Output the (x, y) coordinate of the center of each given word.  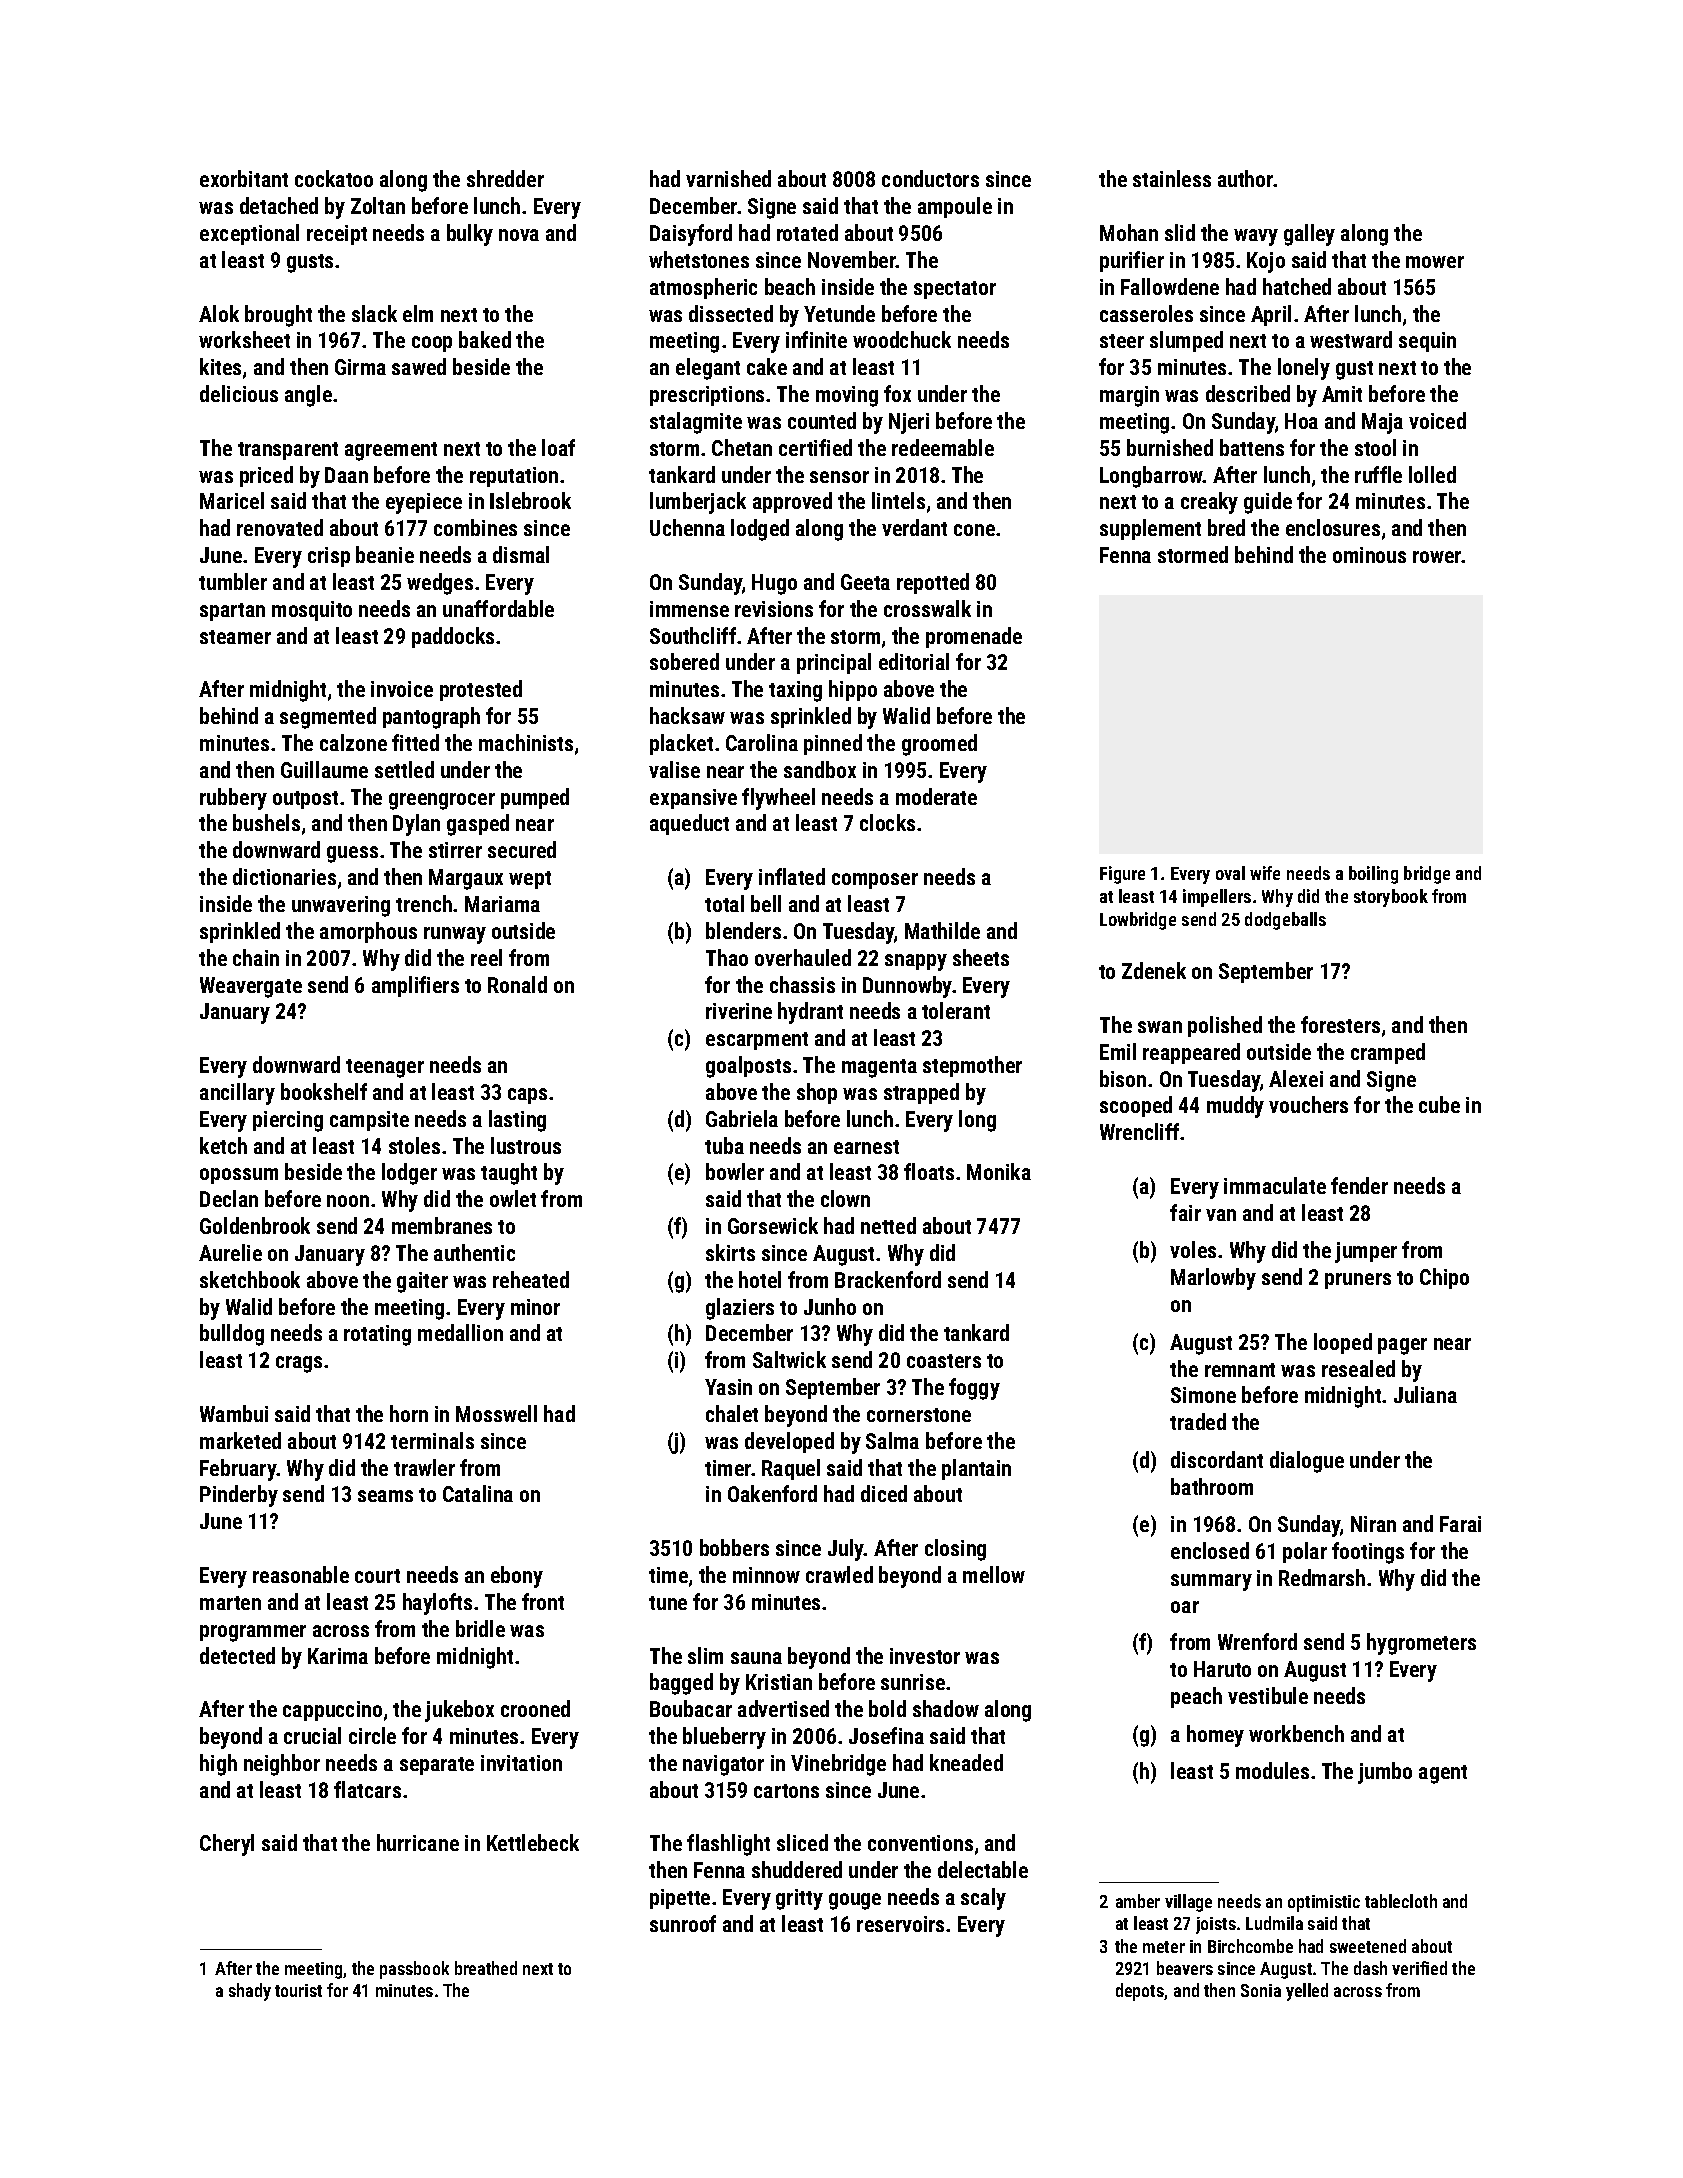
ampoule (955, 207)
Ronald (517, 984)
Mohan (1129, 232)
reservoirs (900, 1924)
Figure (1122, 875)
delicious (239, 393)
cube (1439, 1104)
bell (766, 903)
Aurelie (230, 1252)
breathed (486, 1968)
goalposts (748, 1067)
